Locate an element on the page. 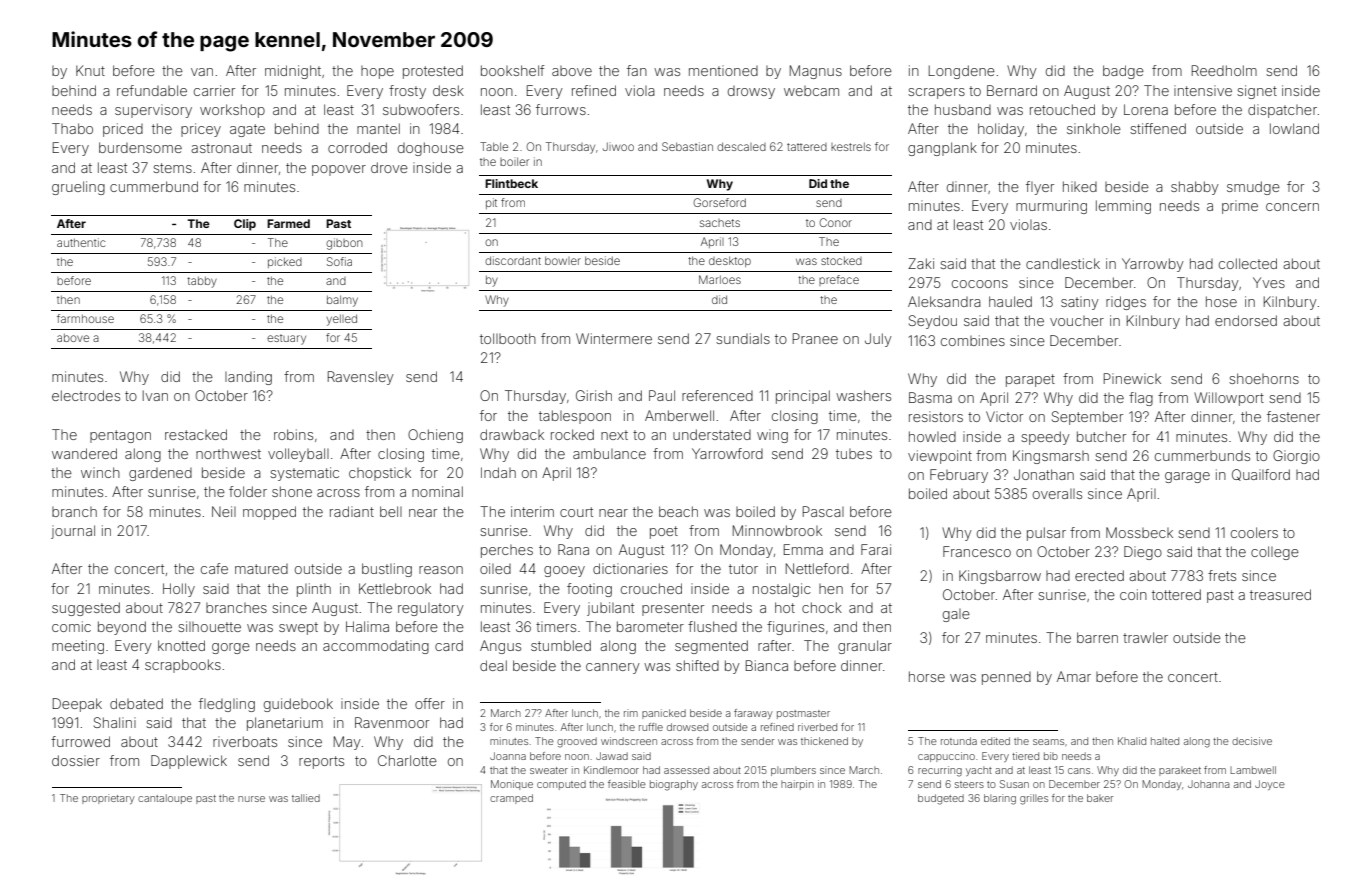 The image size is (1372, 887). Victor is located at coordinates (1004, 416).
